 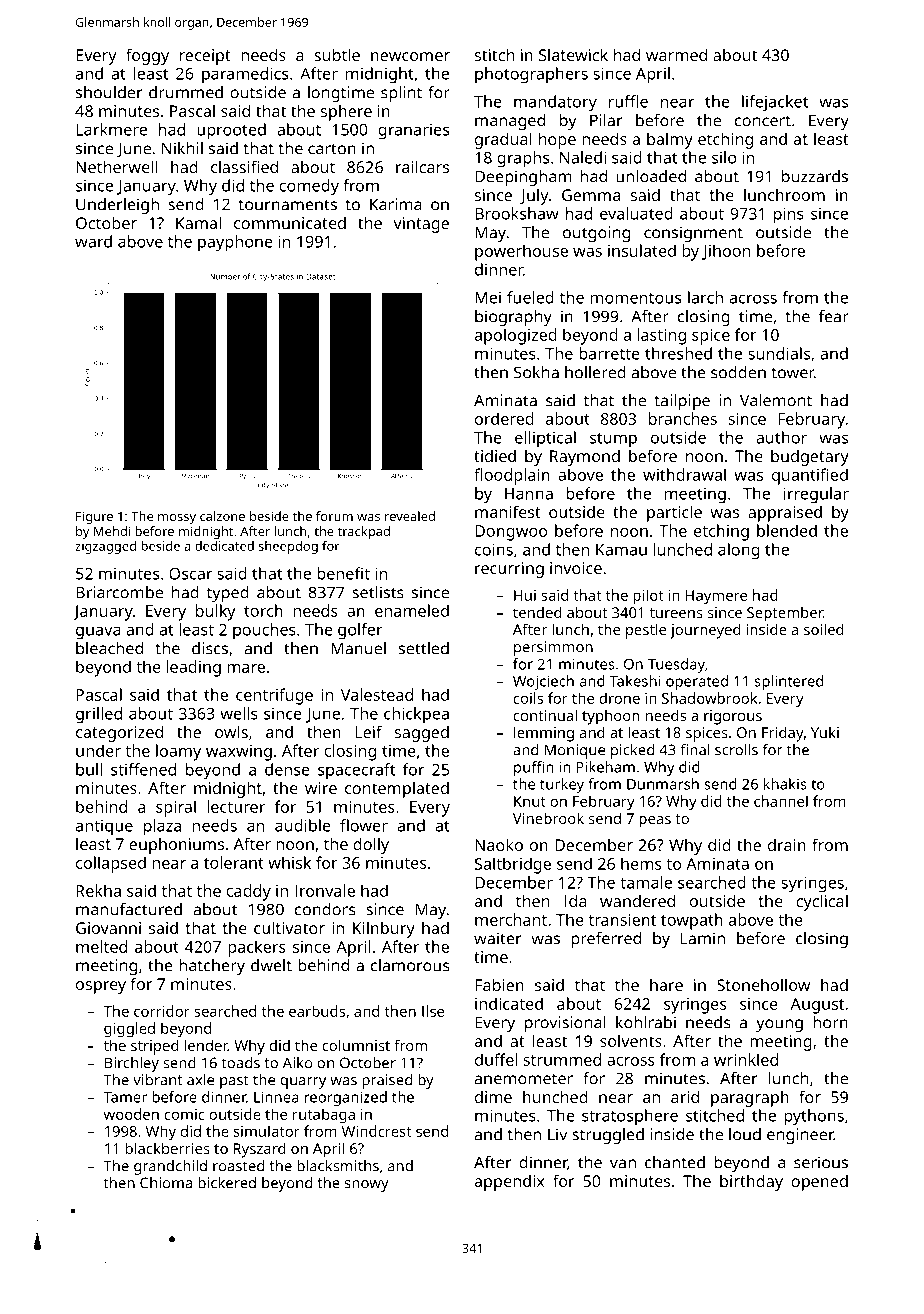 I want to click on warmed, so click(x=676, y=54).
